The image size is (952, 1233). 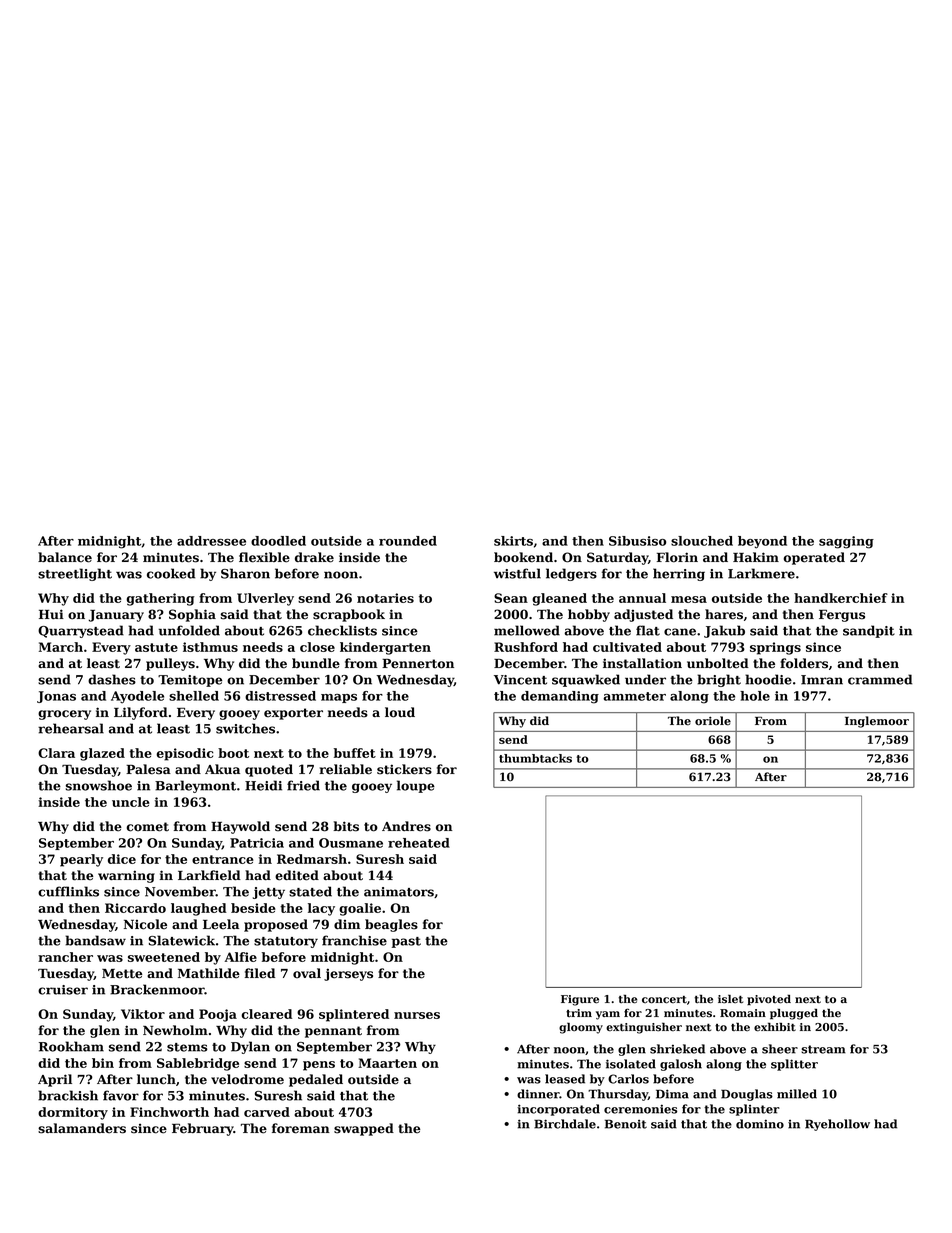 What do you see at coordinates (846, 542) in the document?
I see `sagging` at bounding box center [846, 542].
